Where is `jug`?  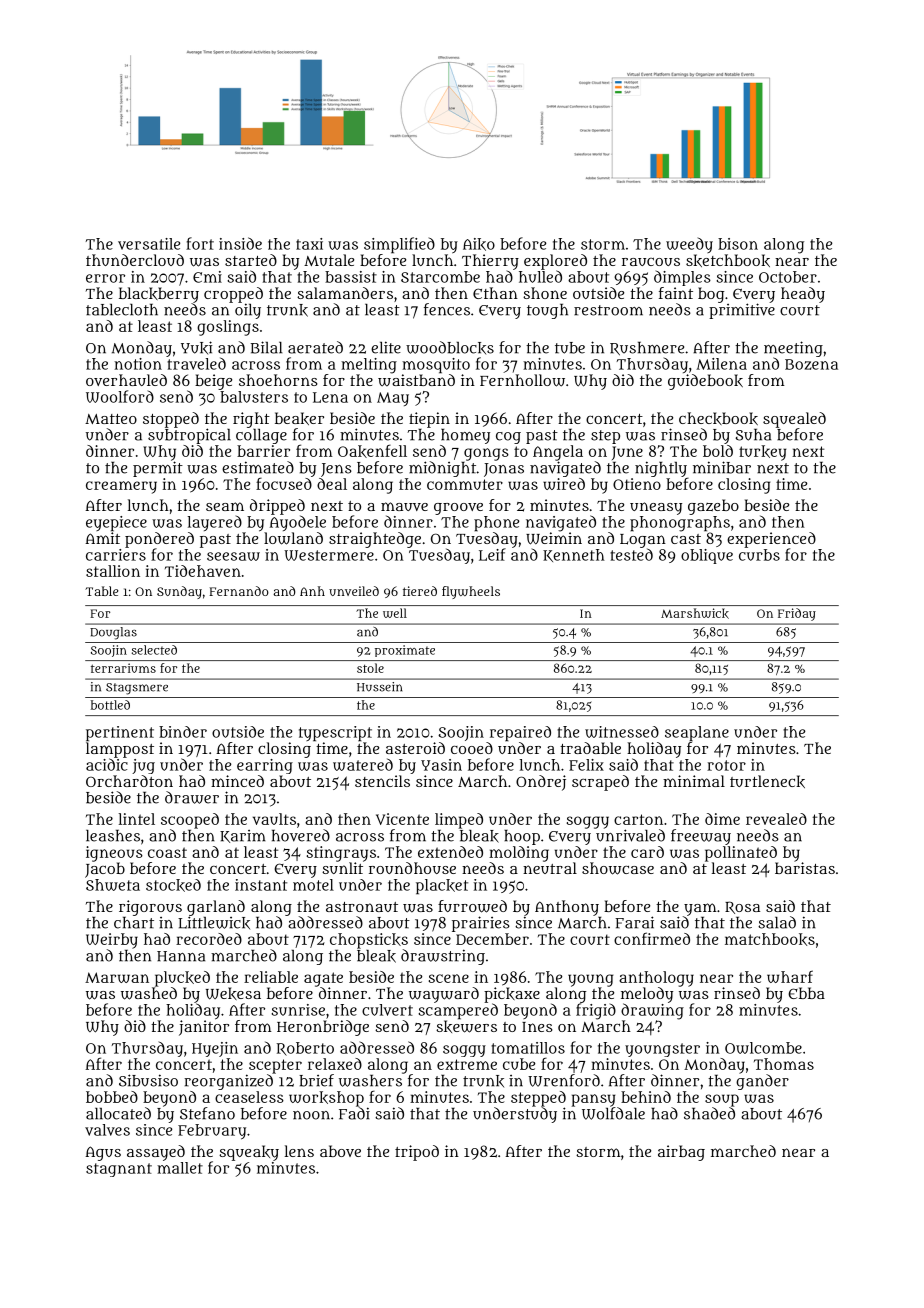
jug is located at coordinates (143, 766).
